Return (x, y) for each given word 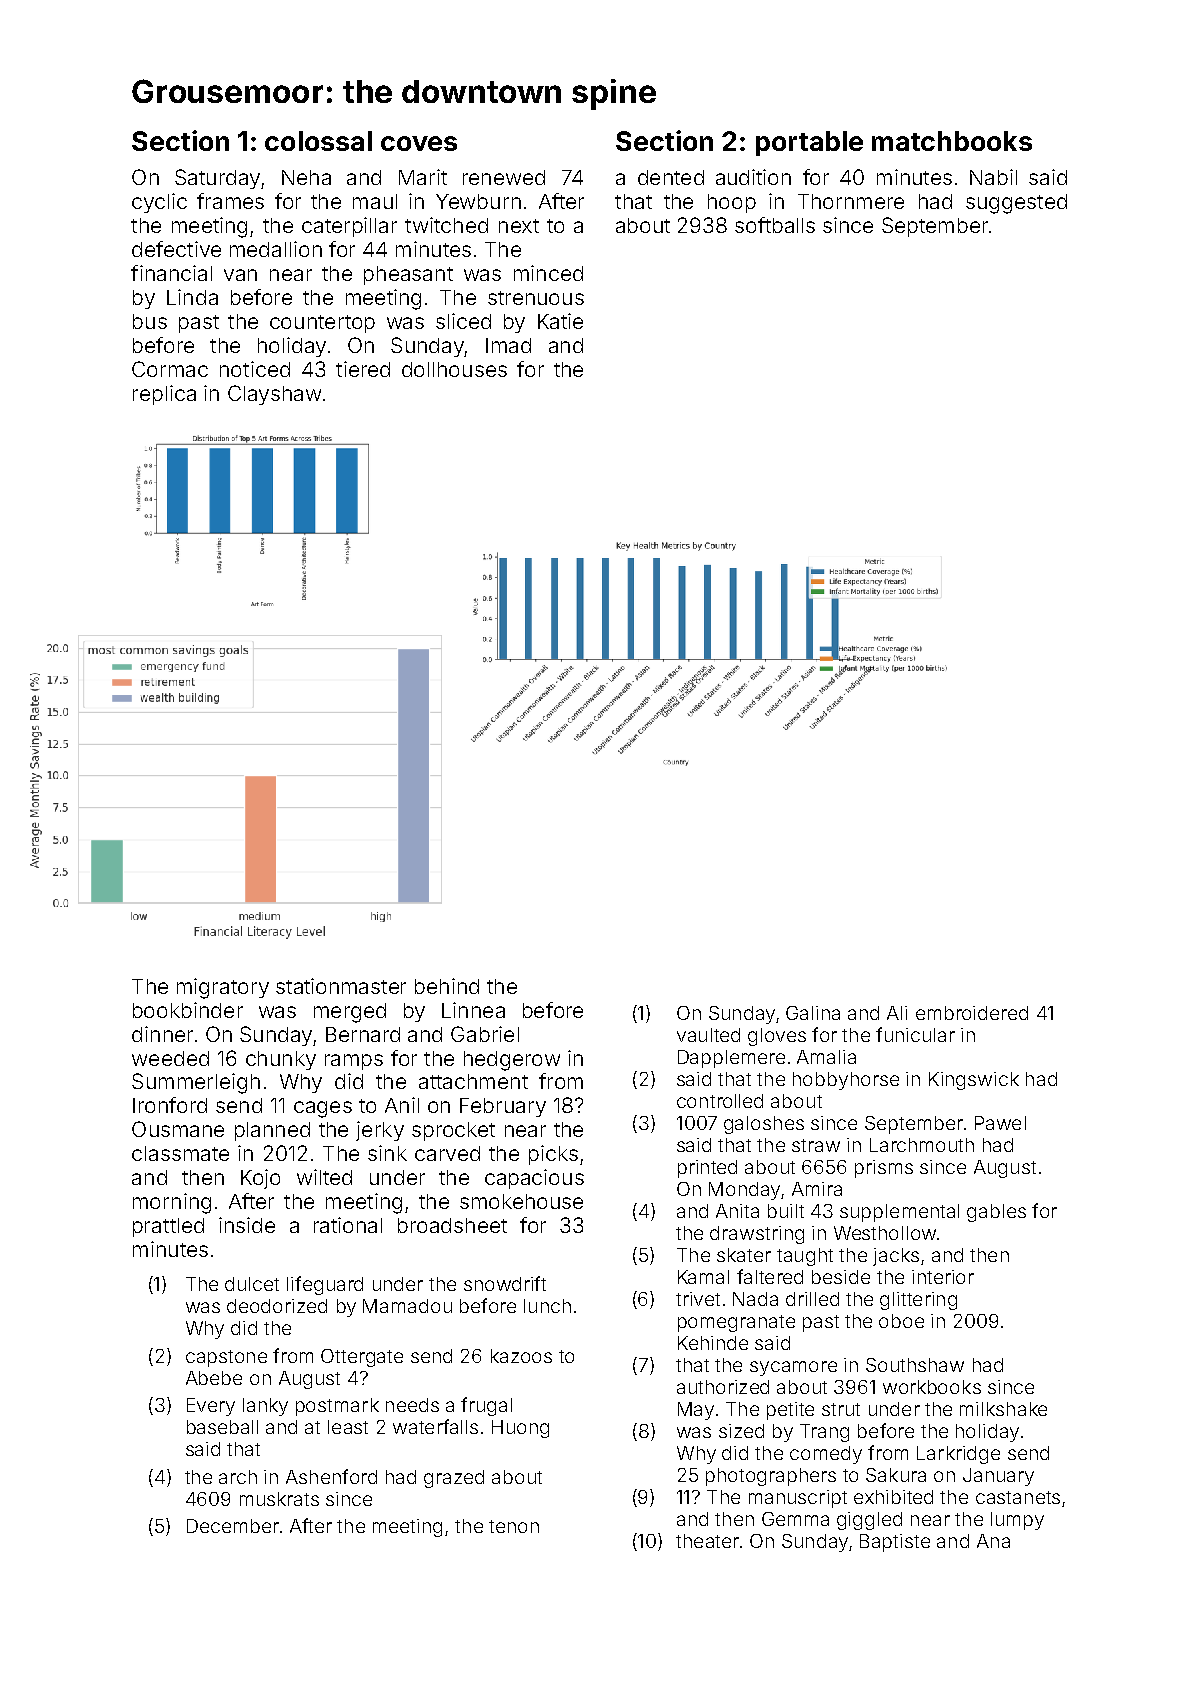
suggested (1016, 204)
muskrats (279, 1499)
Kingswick (974, 1081)
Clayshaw (274, 395)
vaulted (708, 1035)
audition (753, 177)
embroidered (972, 1013)
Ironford (170, 1105)
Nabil (993, 177)
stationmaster (341, 986)
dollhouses (454, 369)
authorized (723, 1387)
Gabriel (485, 1034)
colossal (318, 141)
